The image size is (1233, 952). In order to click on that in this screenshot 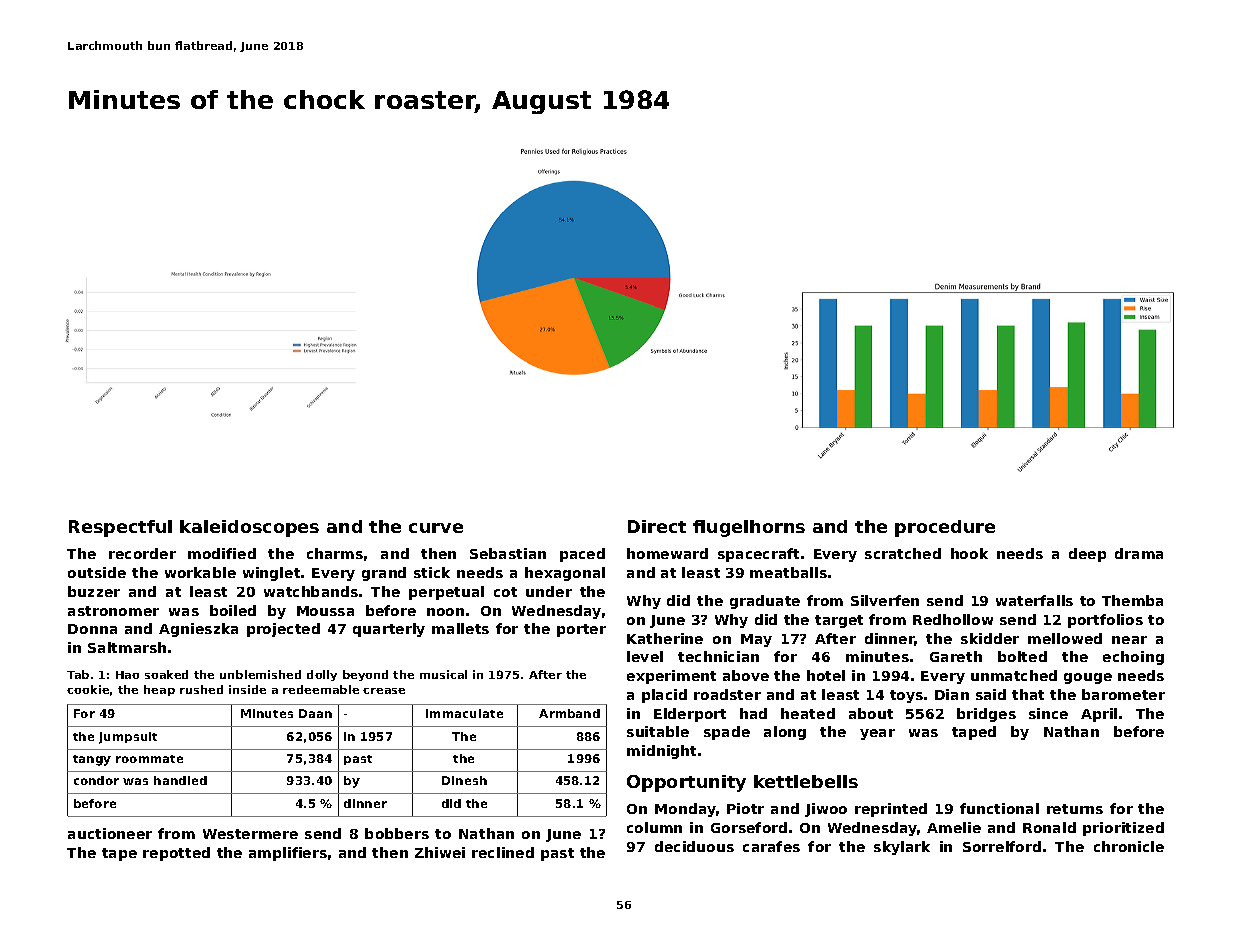, I will do `click(1028, 694)`.
